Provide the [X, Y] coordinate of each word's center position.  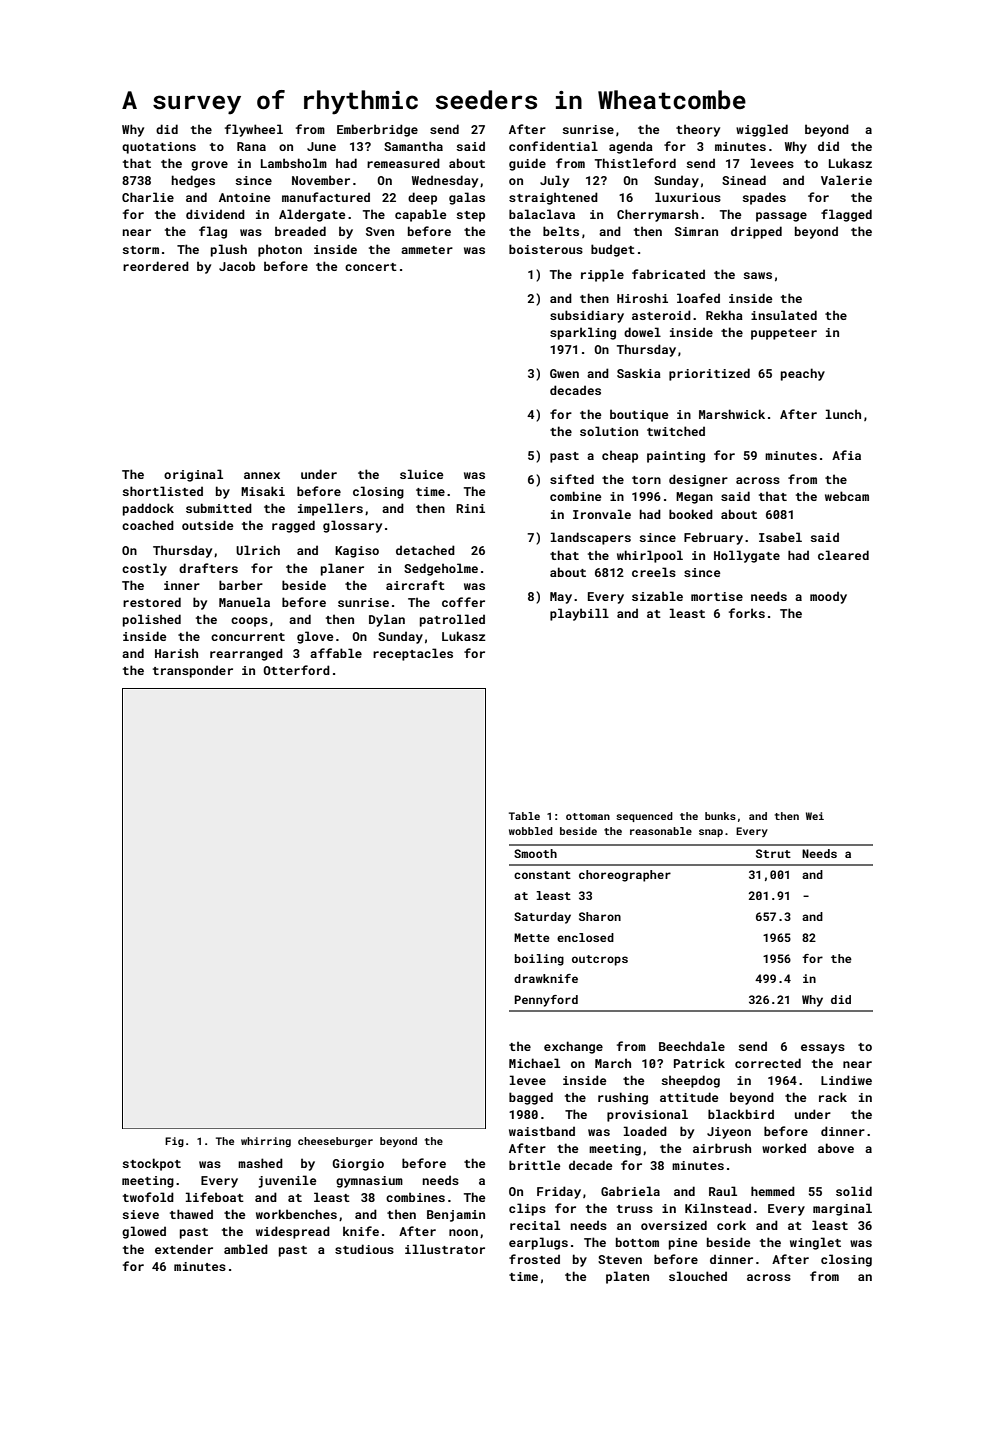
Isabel [780, 537]
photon [280, 250]
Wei [815, 816]
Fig [174, 1142]
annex [262, 475]
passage [781, 217]
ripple [602, 275]
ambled [246, 1249]
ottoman [588, 816]
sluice [421, 474]
